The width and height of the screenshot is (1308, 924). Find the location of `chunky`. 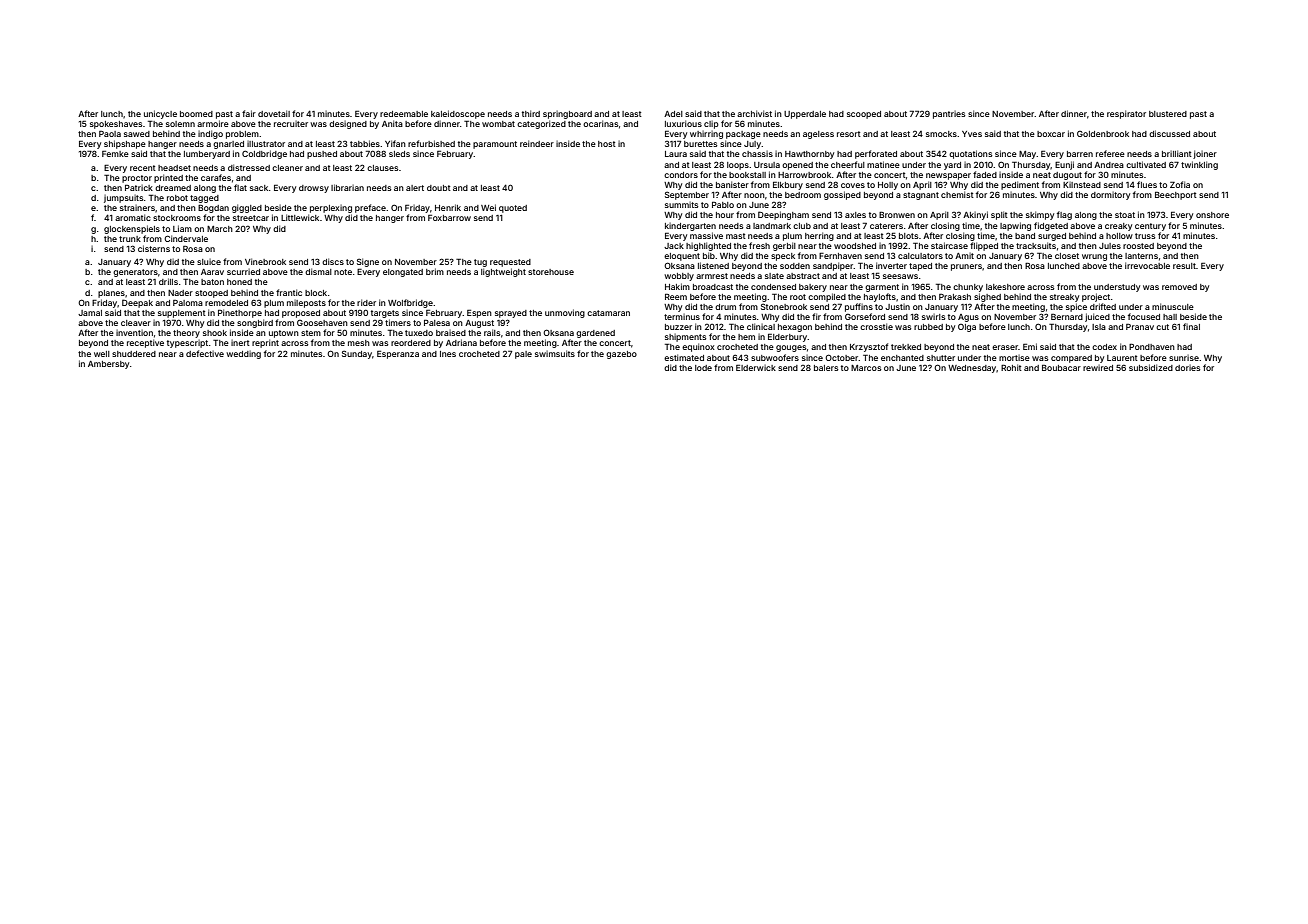

chunky is located at coordinates (968, 288).
